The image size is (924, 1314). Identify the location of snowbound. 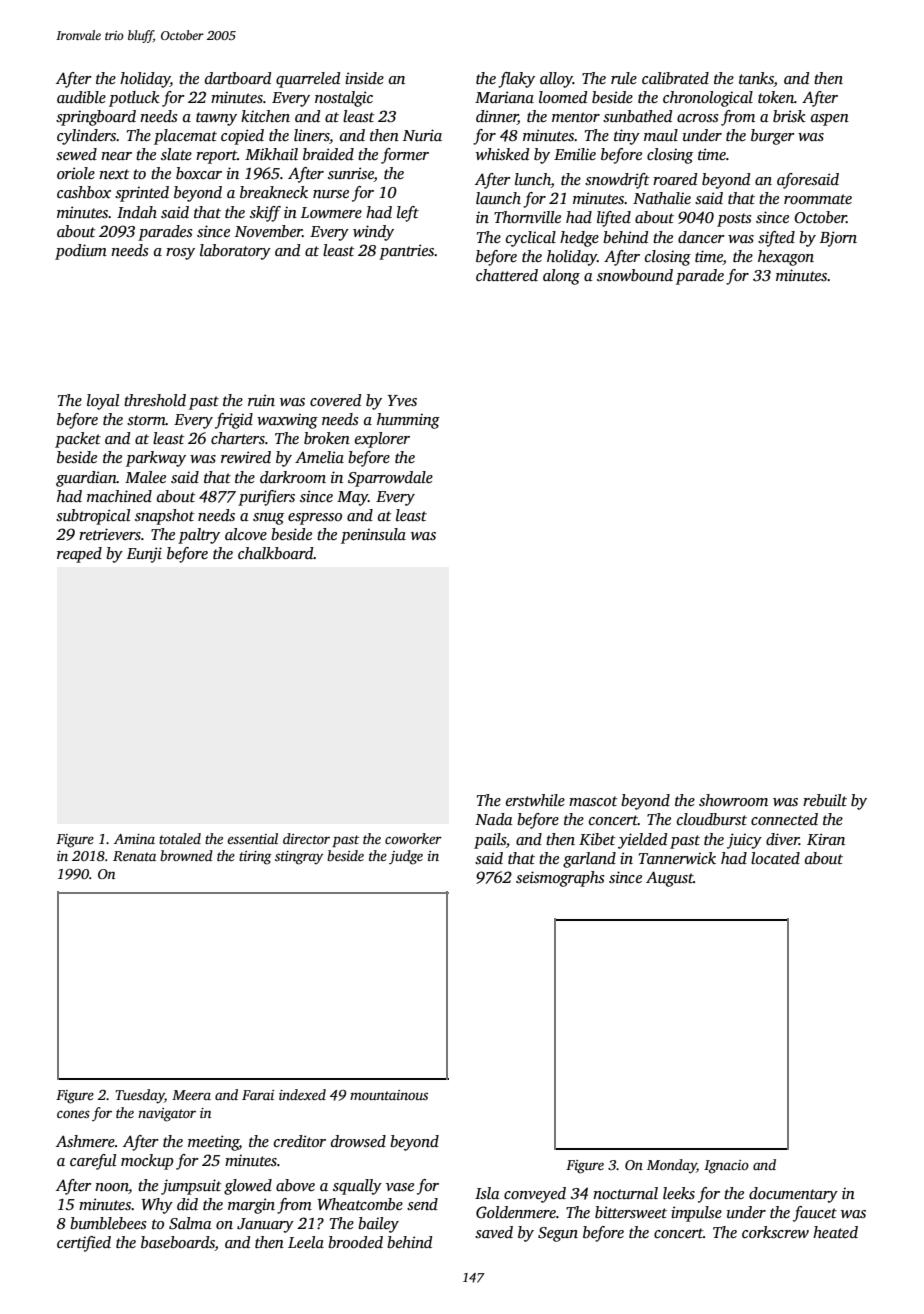
(635, 275).
